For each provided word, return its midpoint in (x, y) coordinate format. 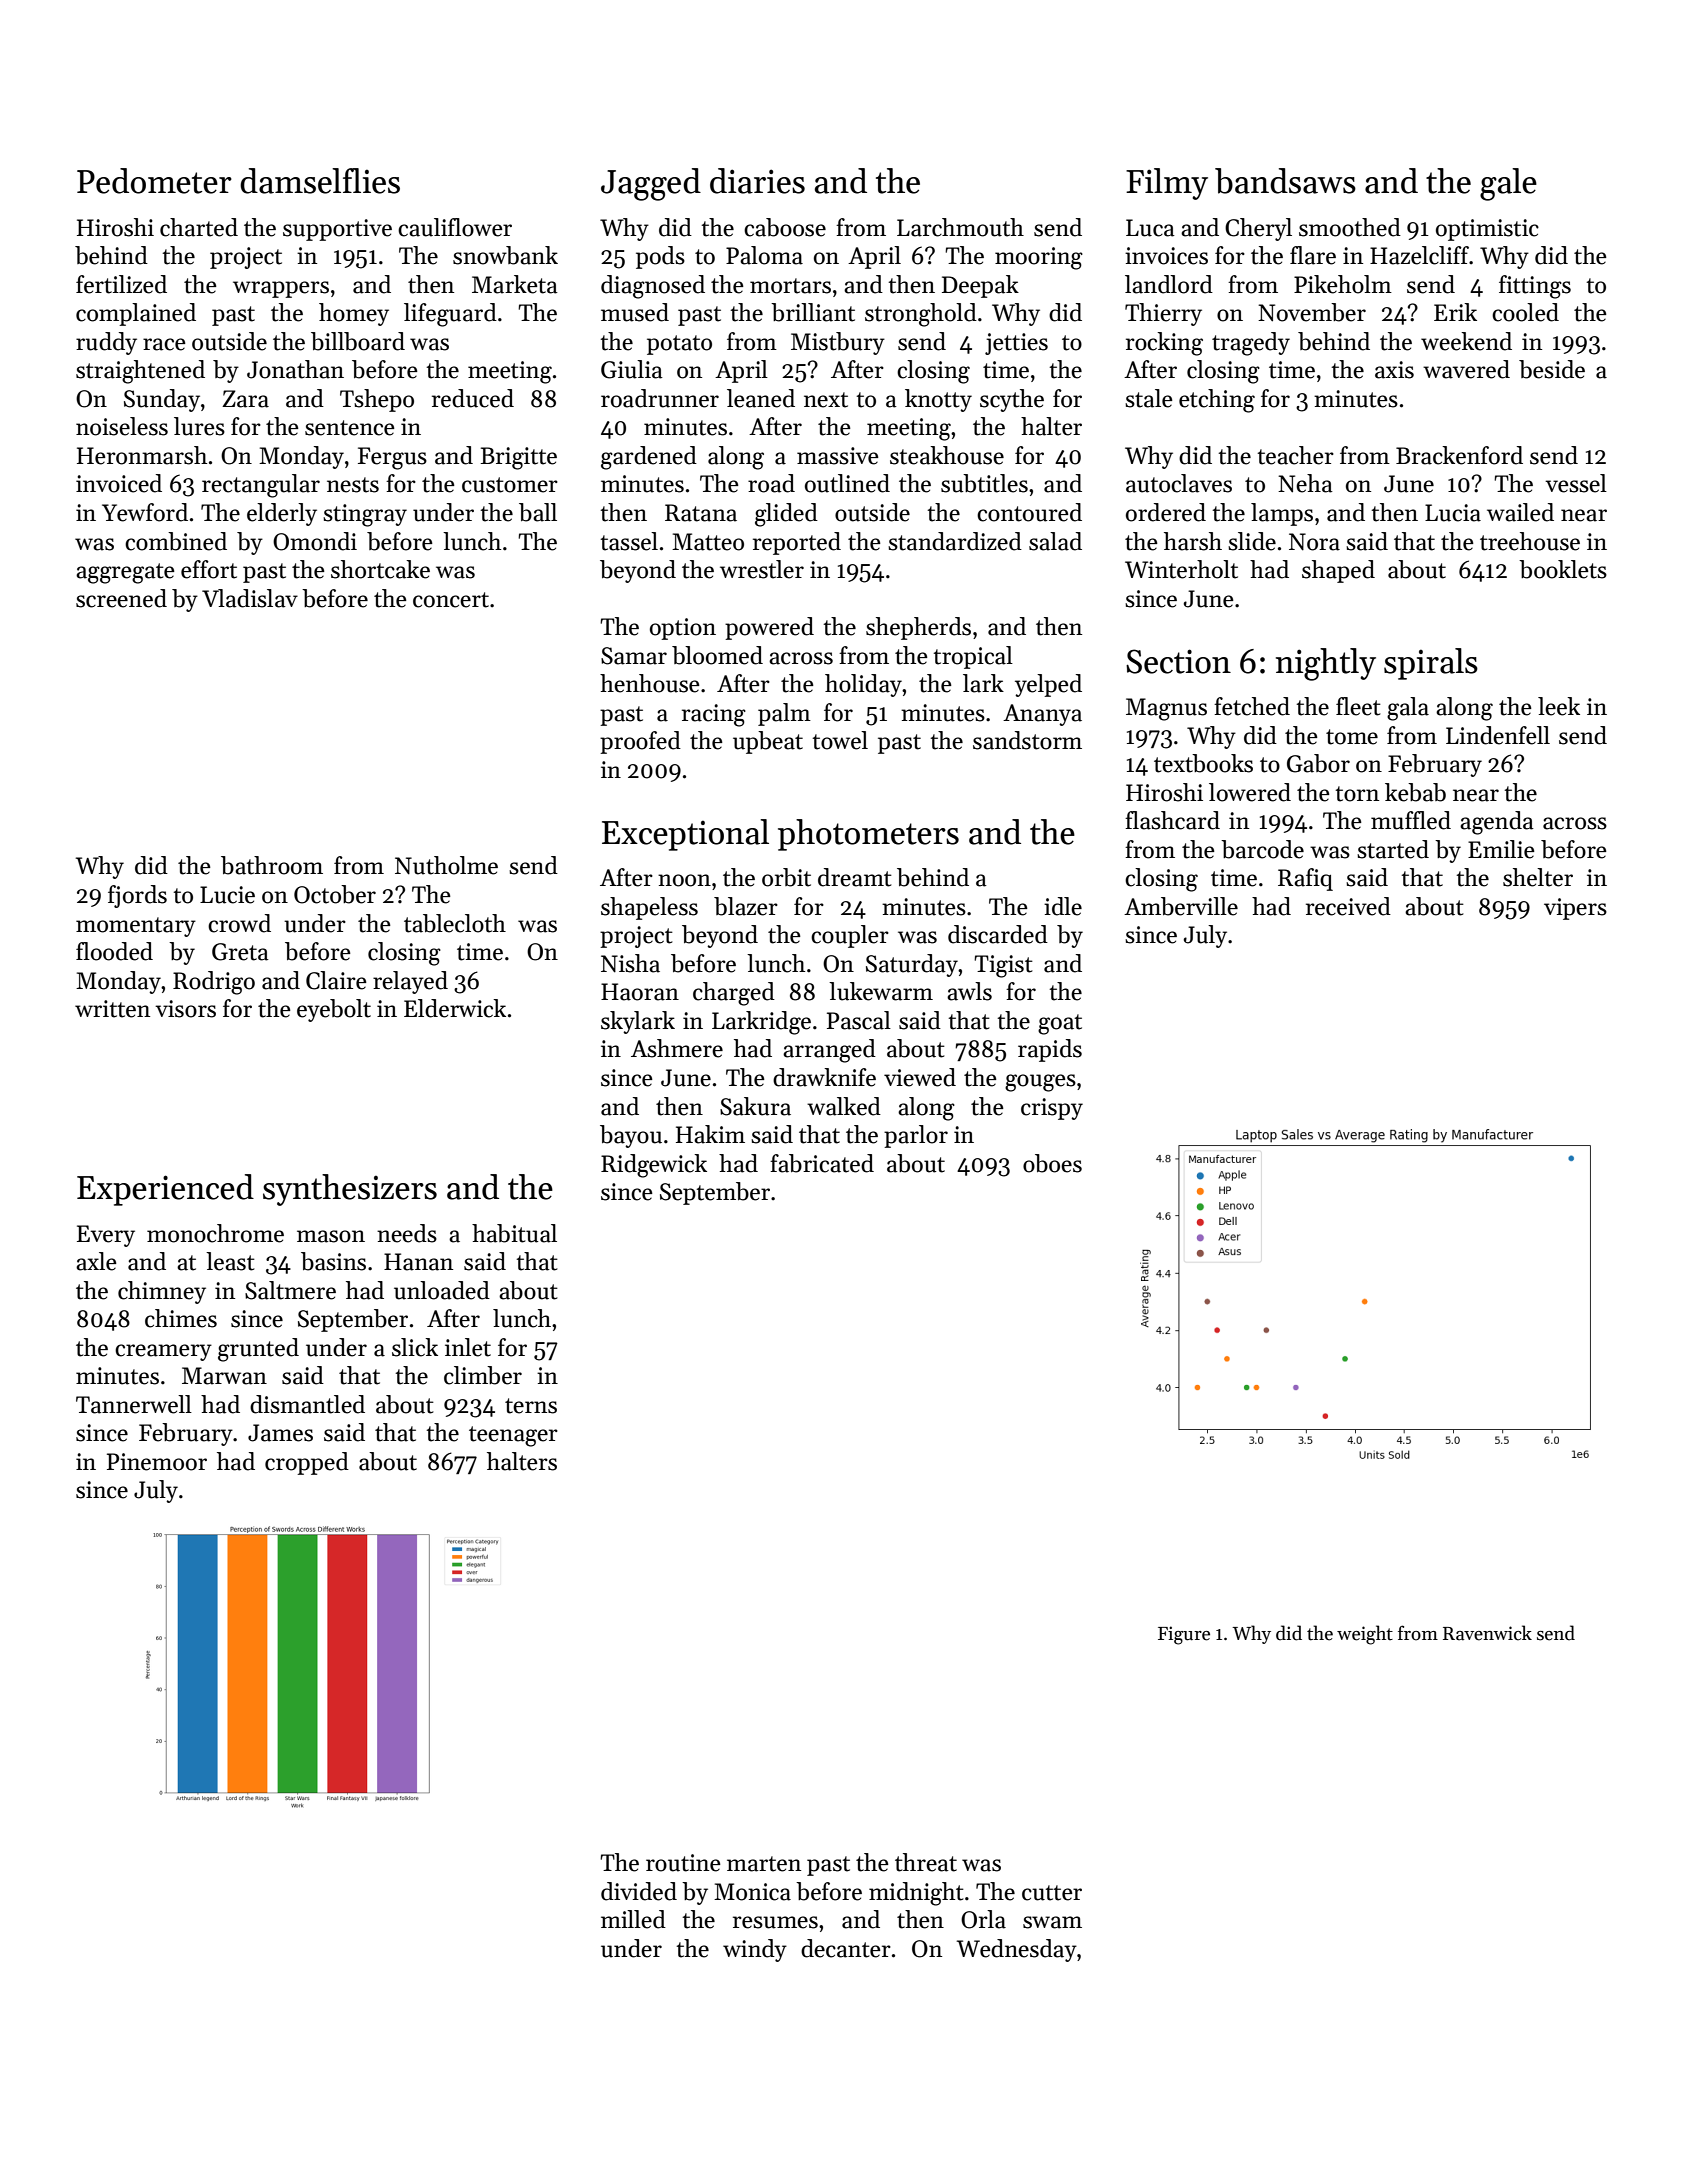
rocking (1164, 344)
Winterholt (1181, 569)
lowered (1250, 792)
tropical (973, 657)
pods (660, 257)
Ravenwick (1487, 1633)
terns (531, 1406)
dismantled (307, 1404)
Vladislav (250, 598)
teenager (513, 1436)
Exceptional (685, 835)
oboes (1052, 1163)
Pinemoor (157, 1462)
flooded (114, 951)
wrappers (281, 289)
